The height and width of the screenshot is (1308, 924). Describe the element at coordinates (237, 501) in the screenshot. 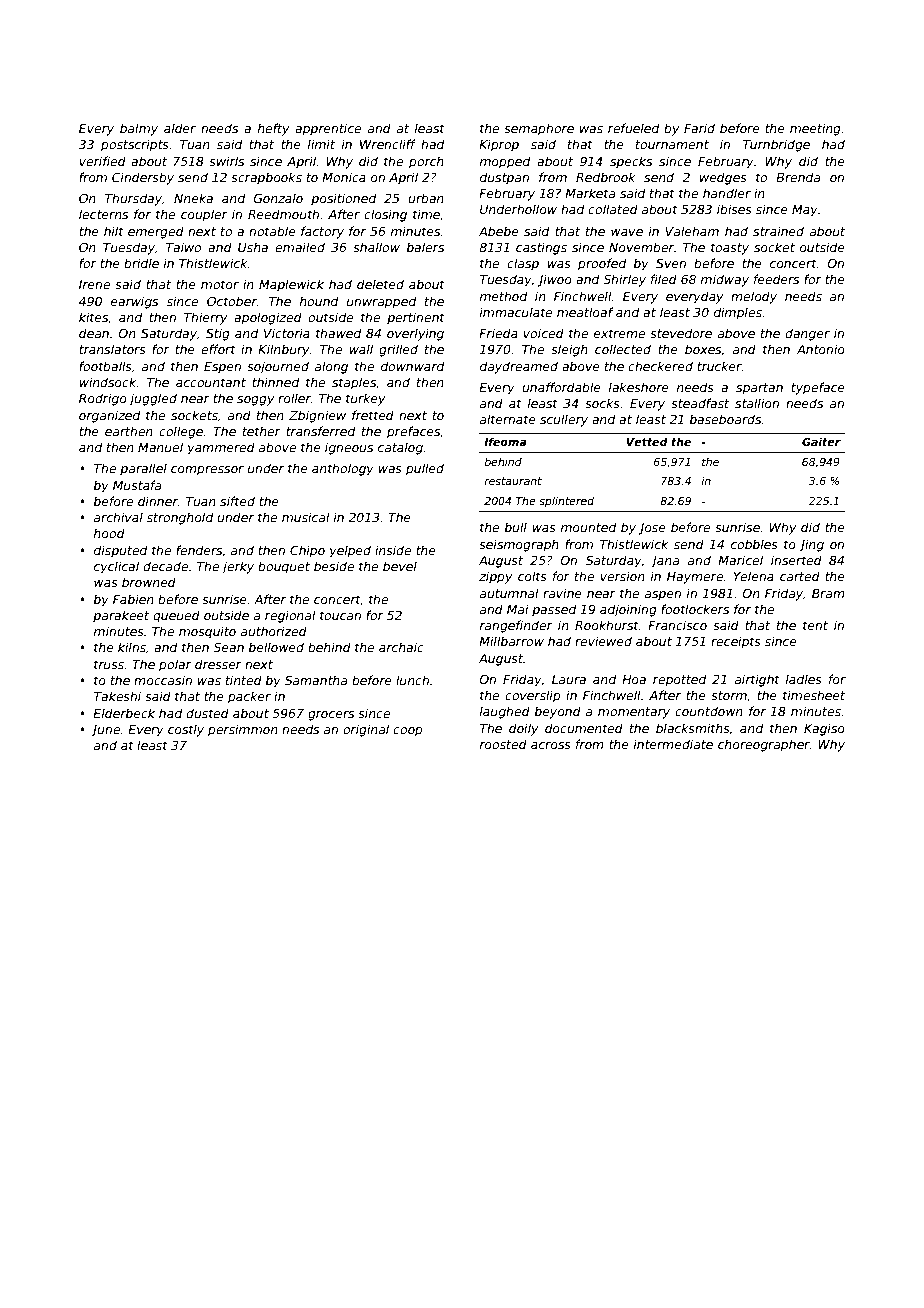

I see `sifted` at that location.
